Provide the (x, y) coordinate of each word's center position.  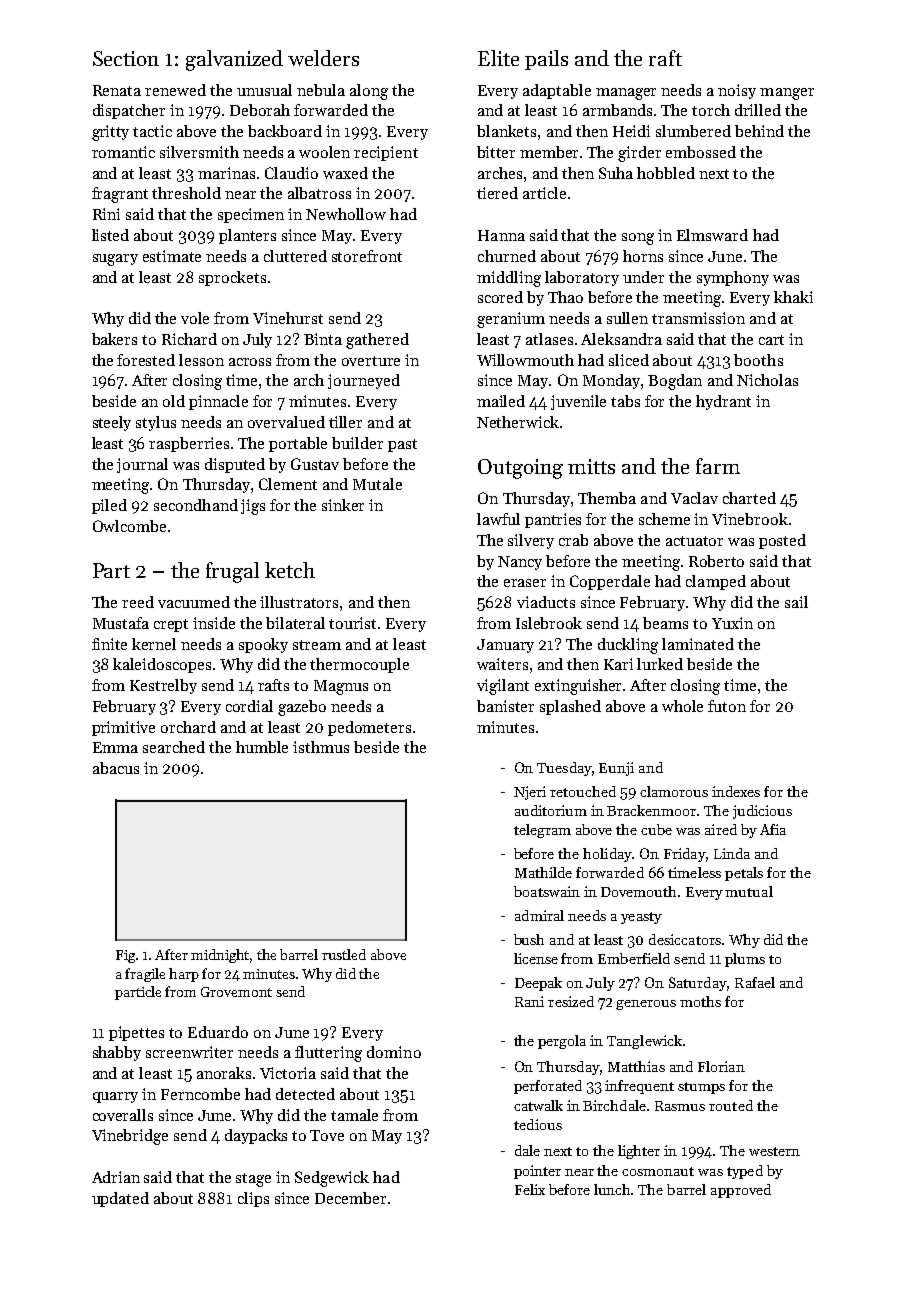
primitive (123, 728)
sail (796, 602)
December (350, 1198)
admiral (539, 915)
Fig (125, 956)
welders (323, 58)
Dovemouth (638, 891)
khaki (793, 297)
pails (546, 60)
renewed (175, 90)
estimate (172, 256)
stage (253, 1180)
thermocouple (359, 665)
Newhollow (346, 214)
